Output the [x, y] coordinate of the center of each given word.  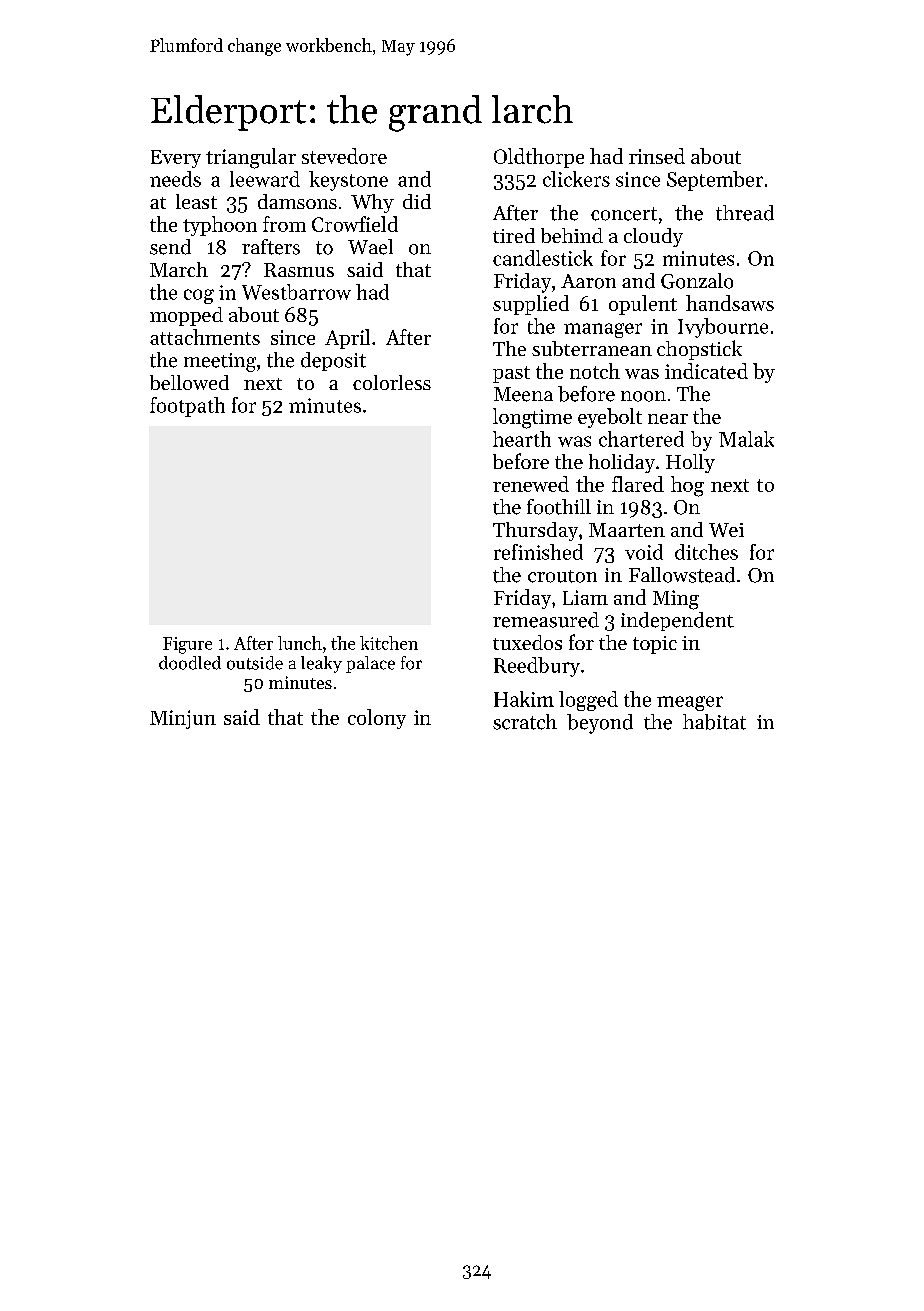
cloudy [653, 237]
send [170, 247]
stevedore [344, 156]
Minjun [183, 719]
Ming [676, 600]
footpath [187, 407]
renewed [531, 484]
